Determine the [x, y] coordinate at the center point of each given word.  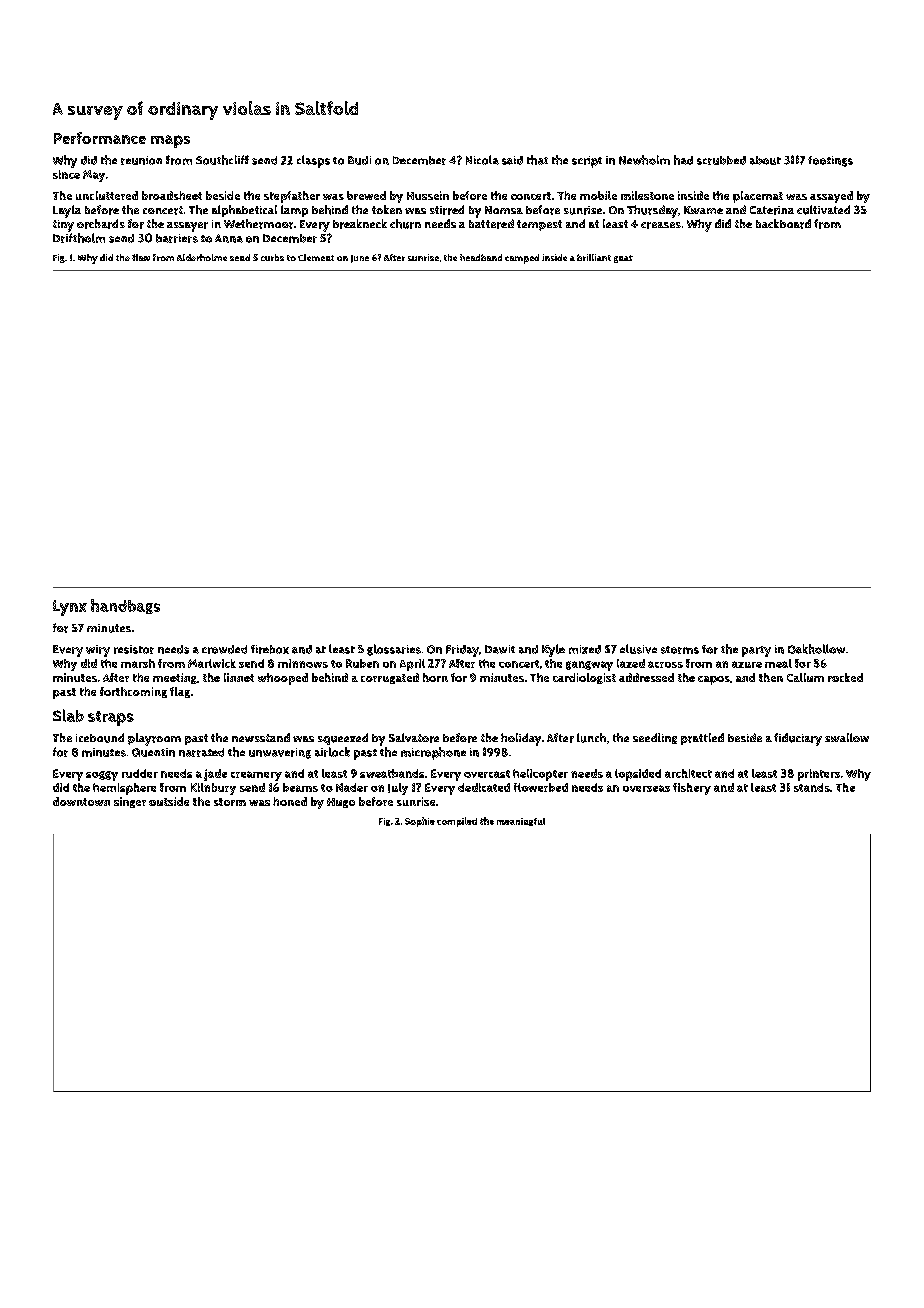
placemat [758, 197]
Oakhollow [816, 649]
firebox [270, 649]
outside [169, 801]
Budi [359, 160]
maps [170, 141]
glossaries [394, 650]
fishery [692, 789]
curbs [272, 257]
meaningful [521, 822]
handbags [125, 606]
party [756, 651]
